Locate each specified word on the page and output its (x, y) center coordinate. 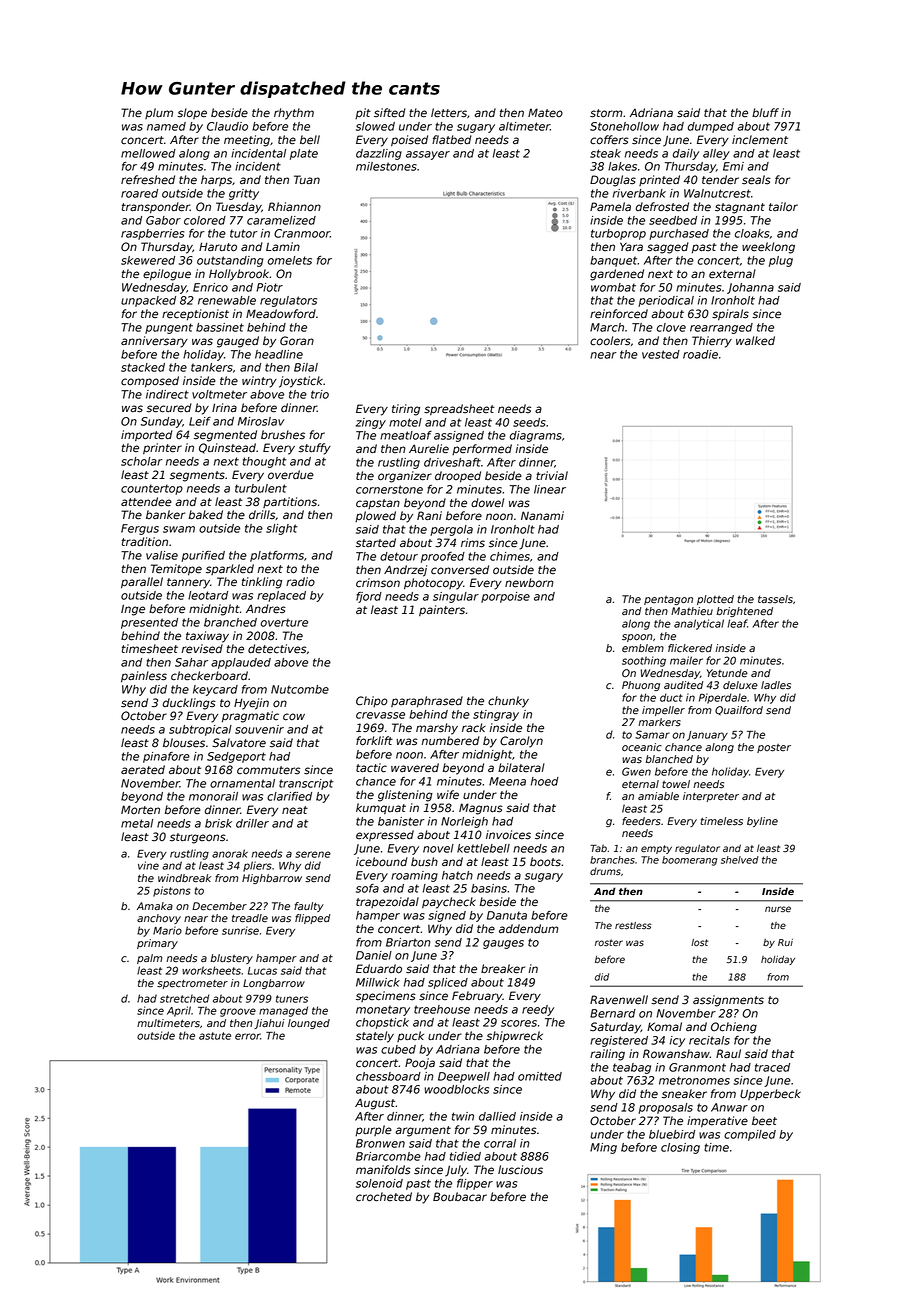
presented (149, 623)
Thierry (712, 342)
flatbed (452, 140)
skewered (148, 260)
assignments (728, 1001)
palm (150, 959)
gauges (503, 944)
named (166, 126)
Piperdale (723, 698)
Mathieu (692, 611)
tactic (371, 768)
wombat (613, 287)
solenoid (379, 1183)
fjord (369, 597)
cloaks (752, 233)
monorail (213, 796)
